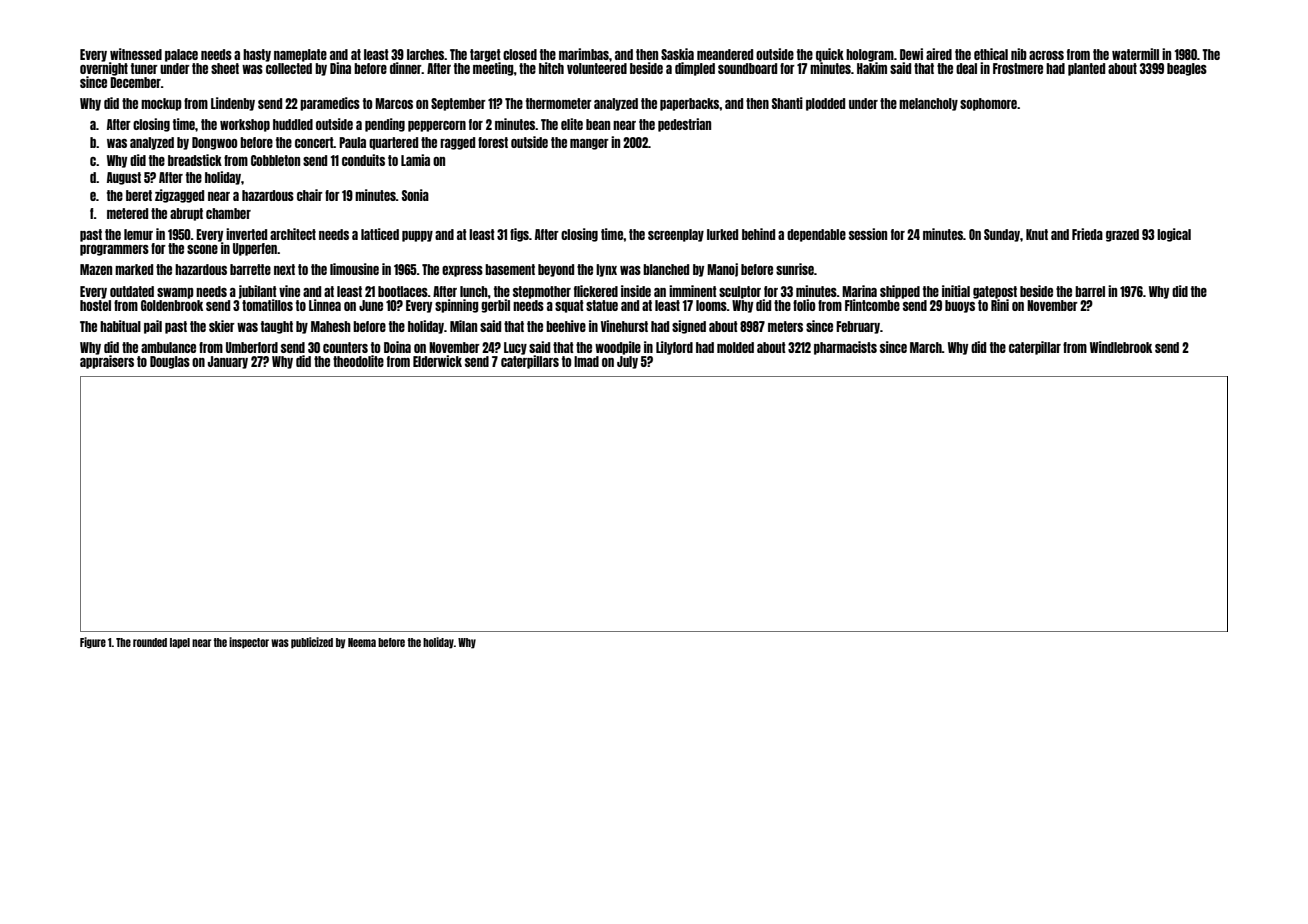 The image size is (1308, 924). Describe the element at coordinates (179, 196) in the screenshot. I see `zigzagged` at that location.
